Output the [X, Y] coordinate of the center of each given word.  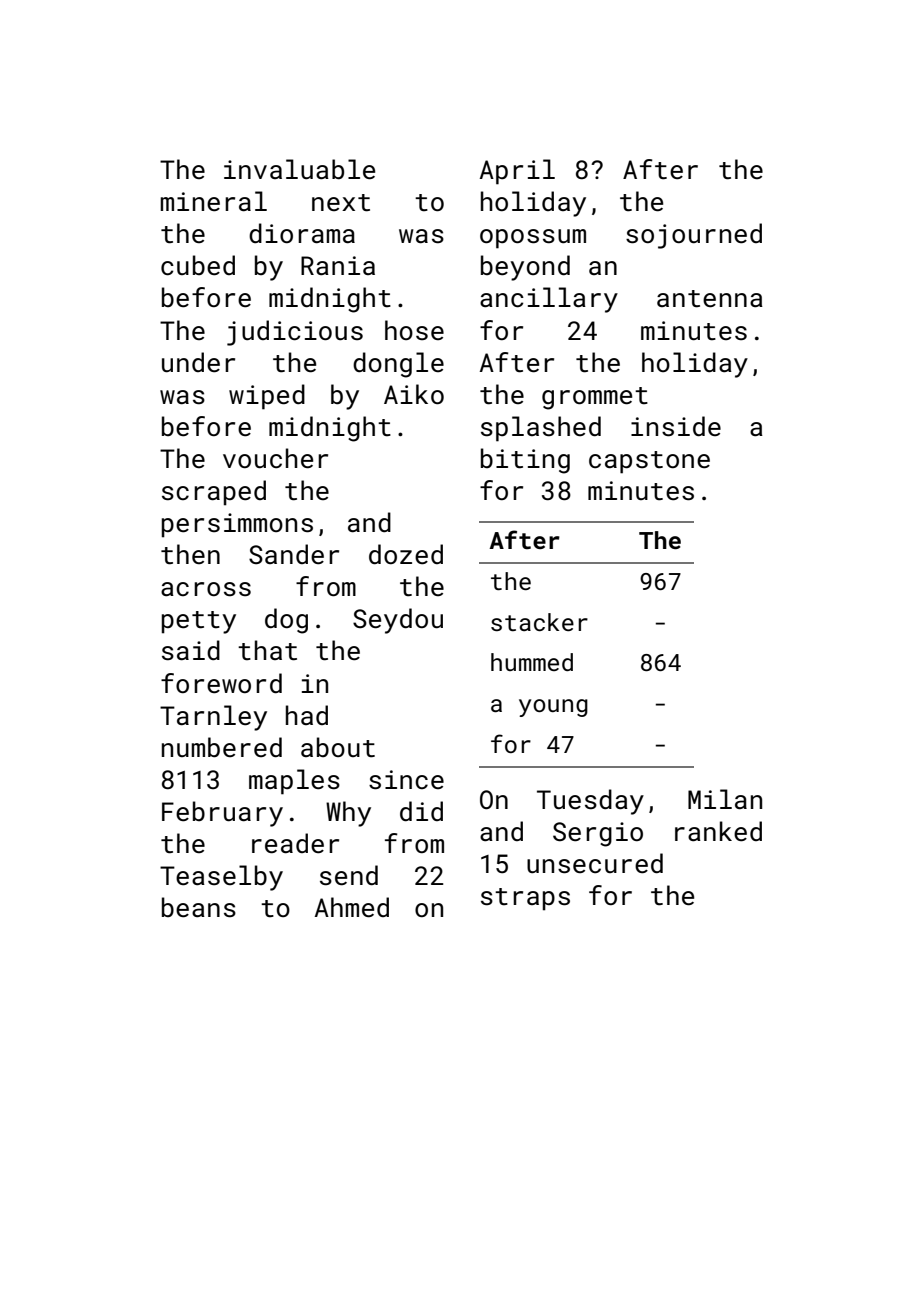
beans [199, 907]
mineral [214, 201]
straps [525, 899]
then [190, 554]
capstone [649, 462]
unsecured [595, 863]
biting [525, 461]
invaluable [299, 169]
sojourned [694, 236]
